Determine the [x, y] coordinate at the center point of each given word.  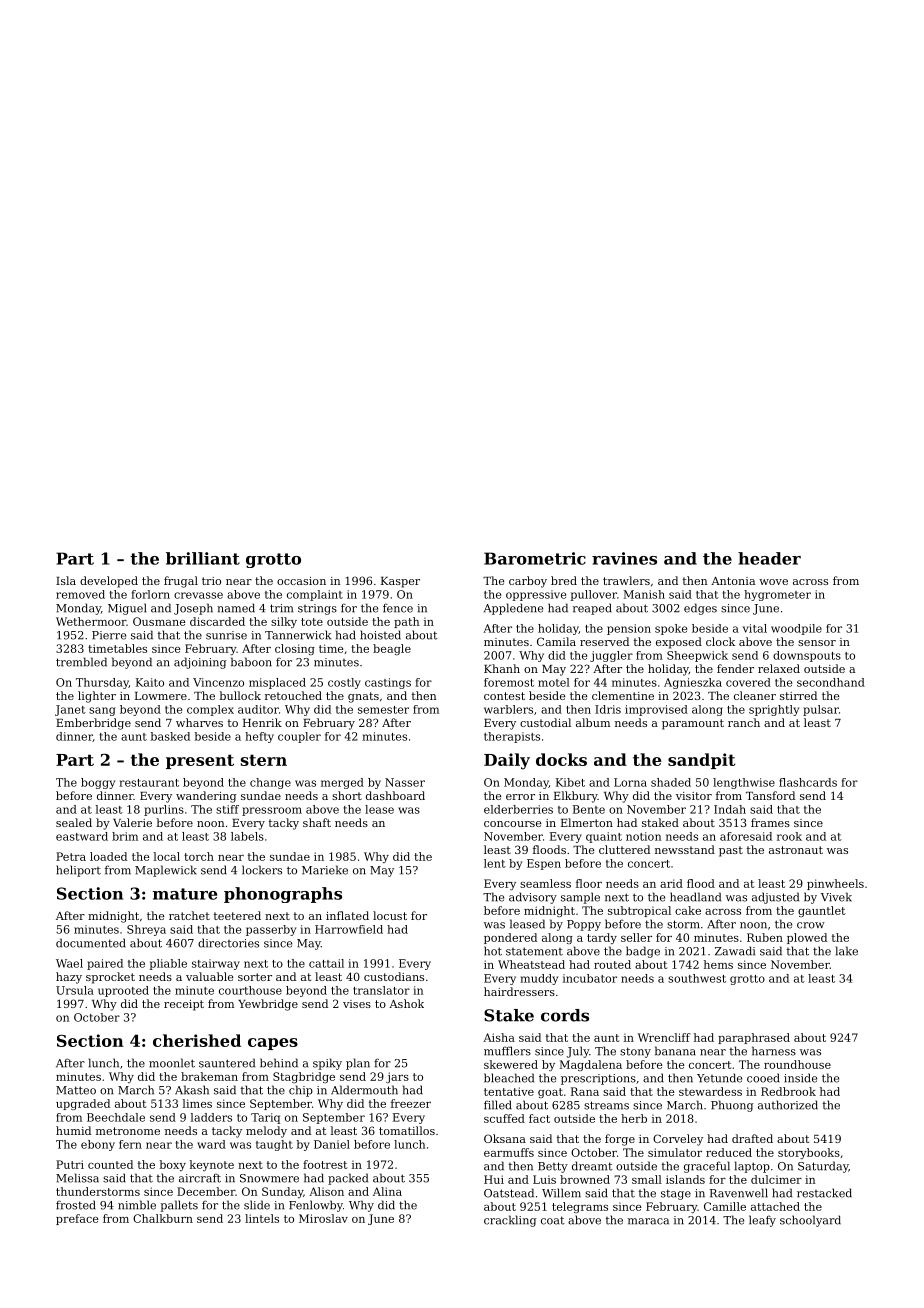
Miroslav [323, 1218]
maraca [648, 1221]
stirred [798, 695]
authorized [788, 1105]
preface [77, 1219]
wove [773, 582]
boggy [98, 783]
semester [383, 710]
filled [498, 1105]
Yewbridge [268, 1005]
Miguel [127, 609]
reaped [592, 609]
